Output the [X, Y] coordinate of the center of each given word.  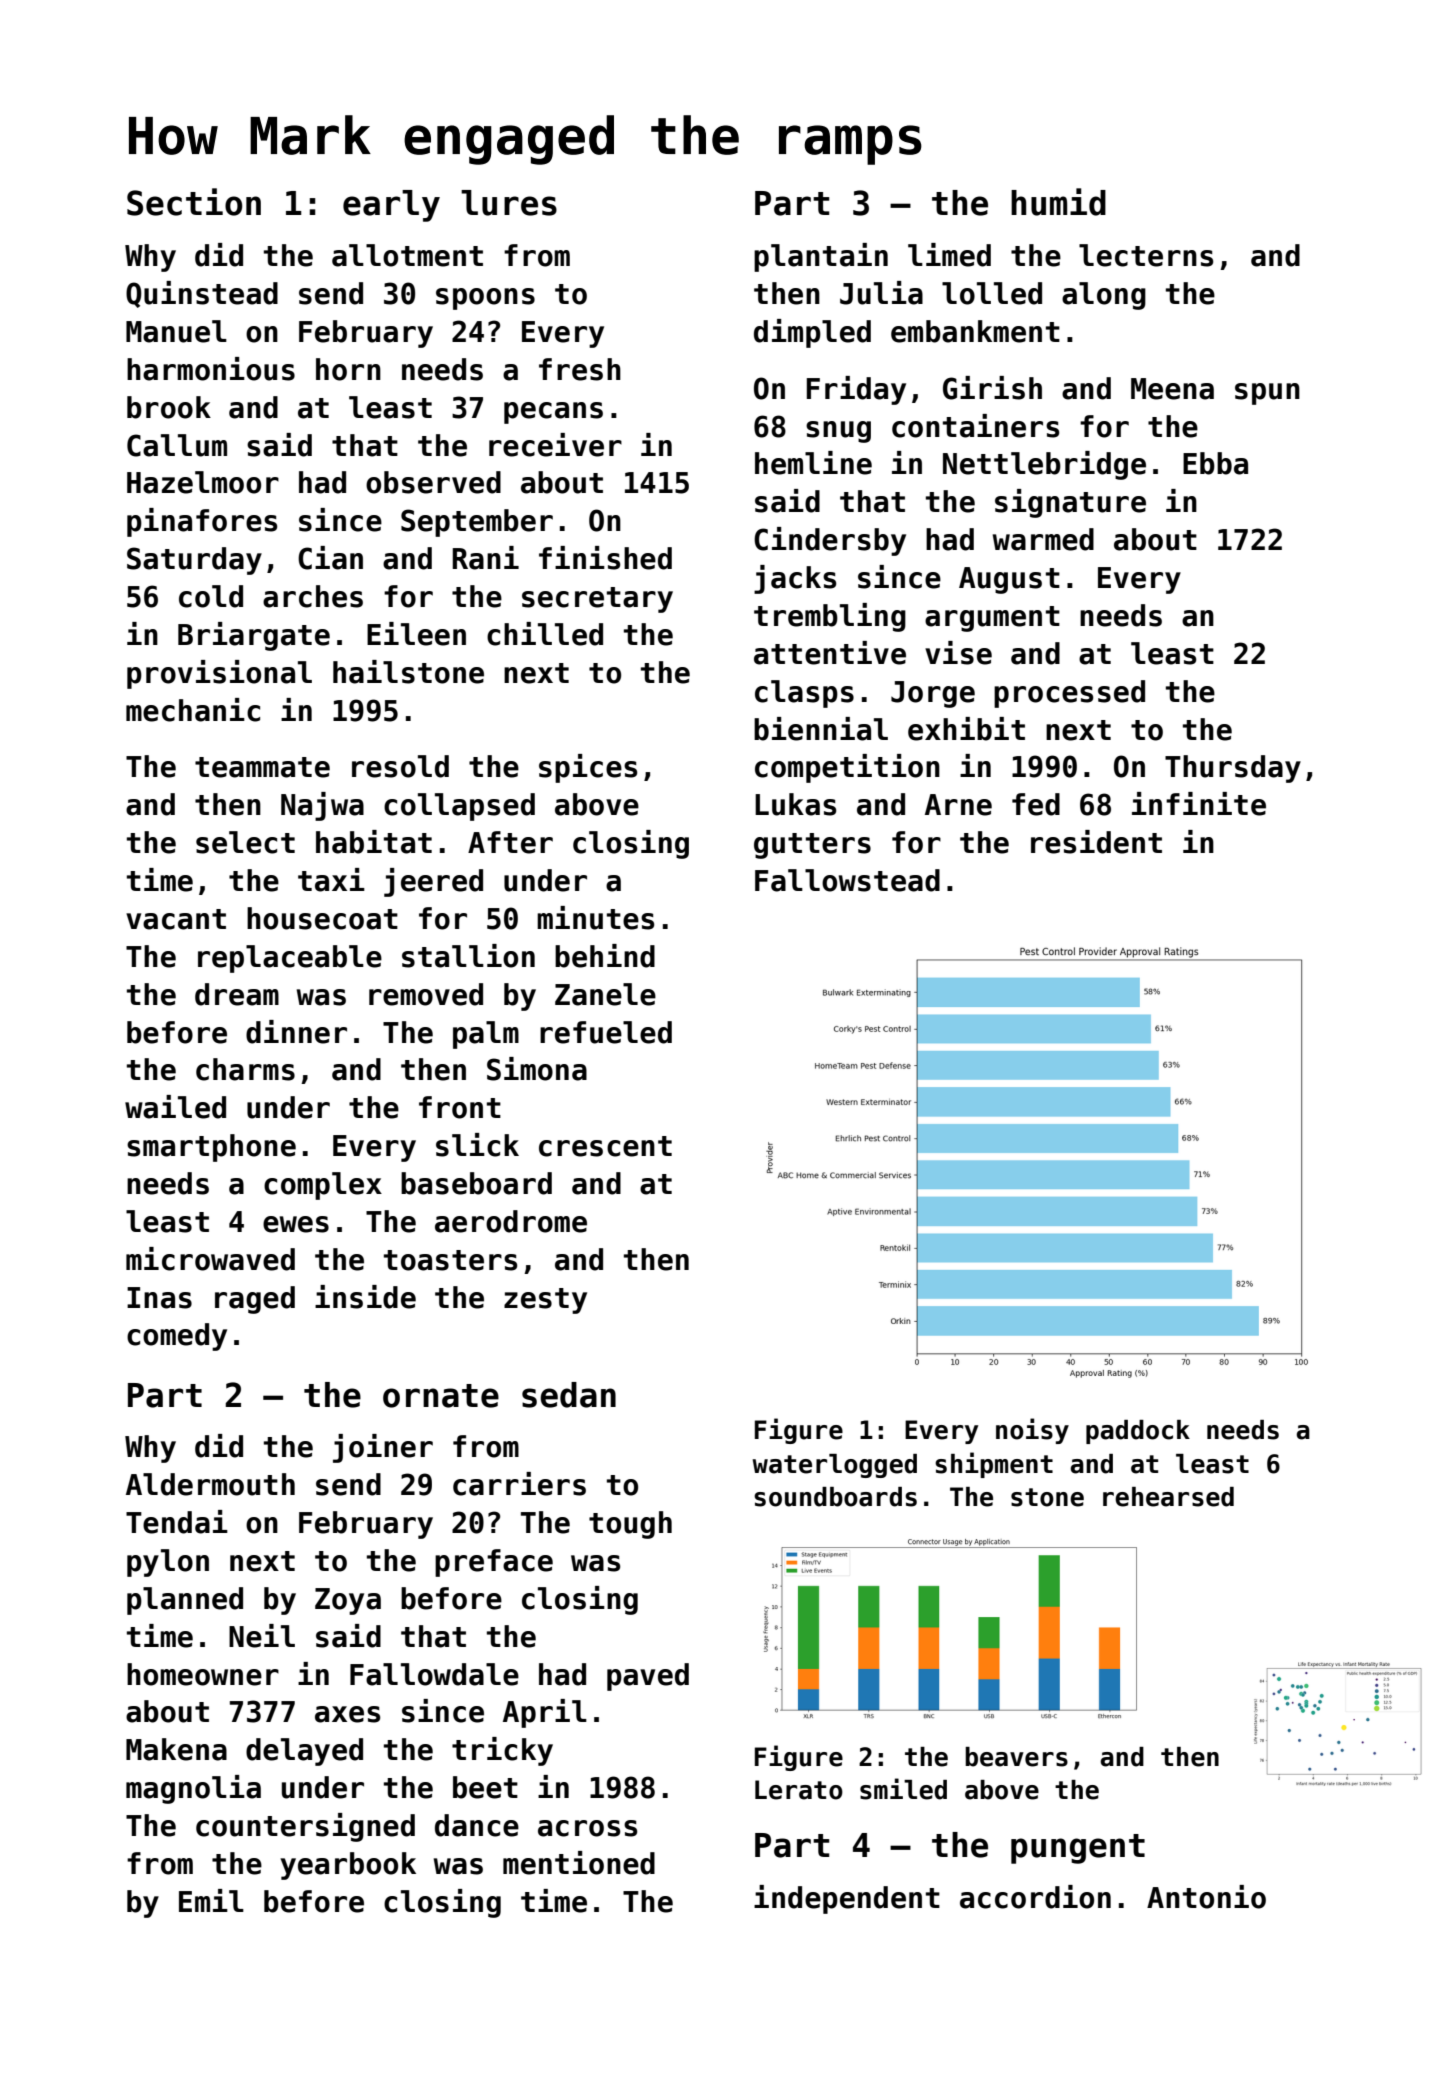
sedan [569, 1395]
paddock [1138, 1432]
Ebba [1215, 463]
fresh [580, 369]
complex [323, 1186]
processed [1069, 694]
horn [348, 369]
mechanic [193, 710]
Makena [176, 1749]
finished [605, 558]
